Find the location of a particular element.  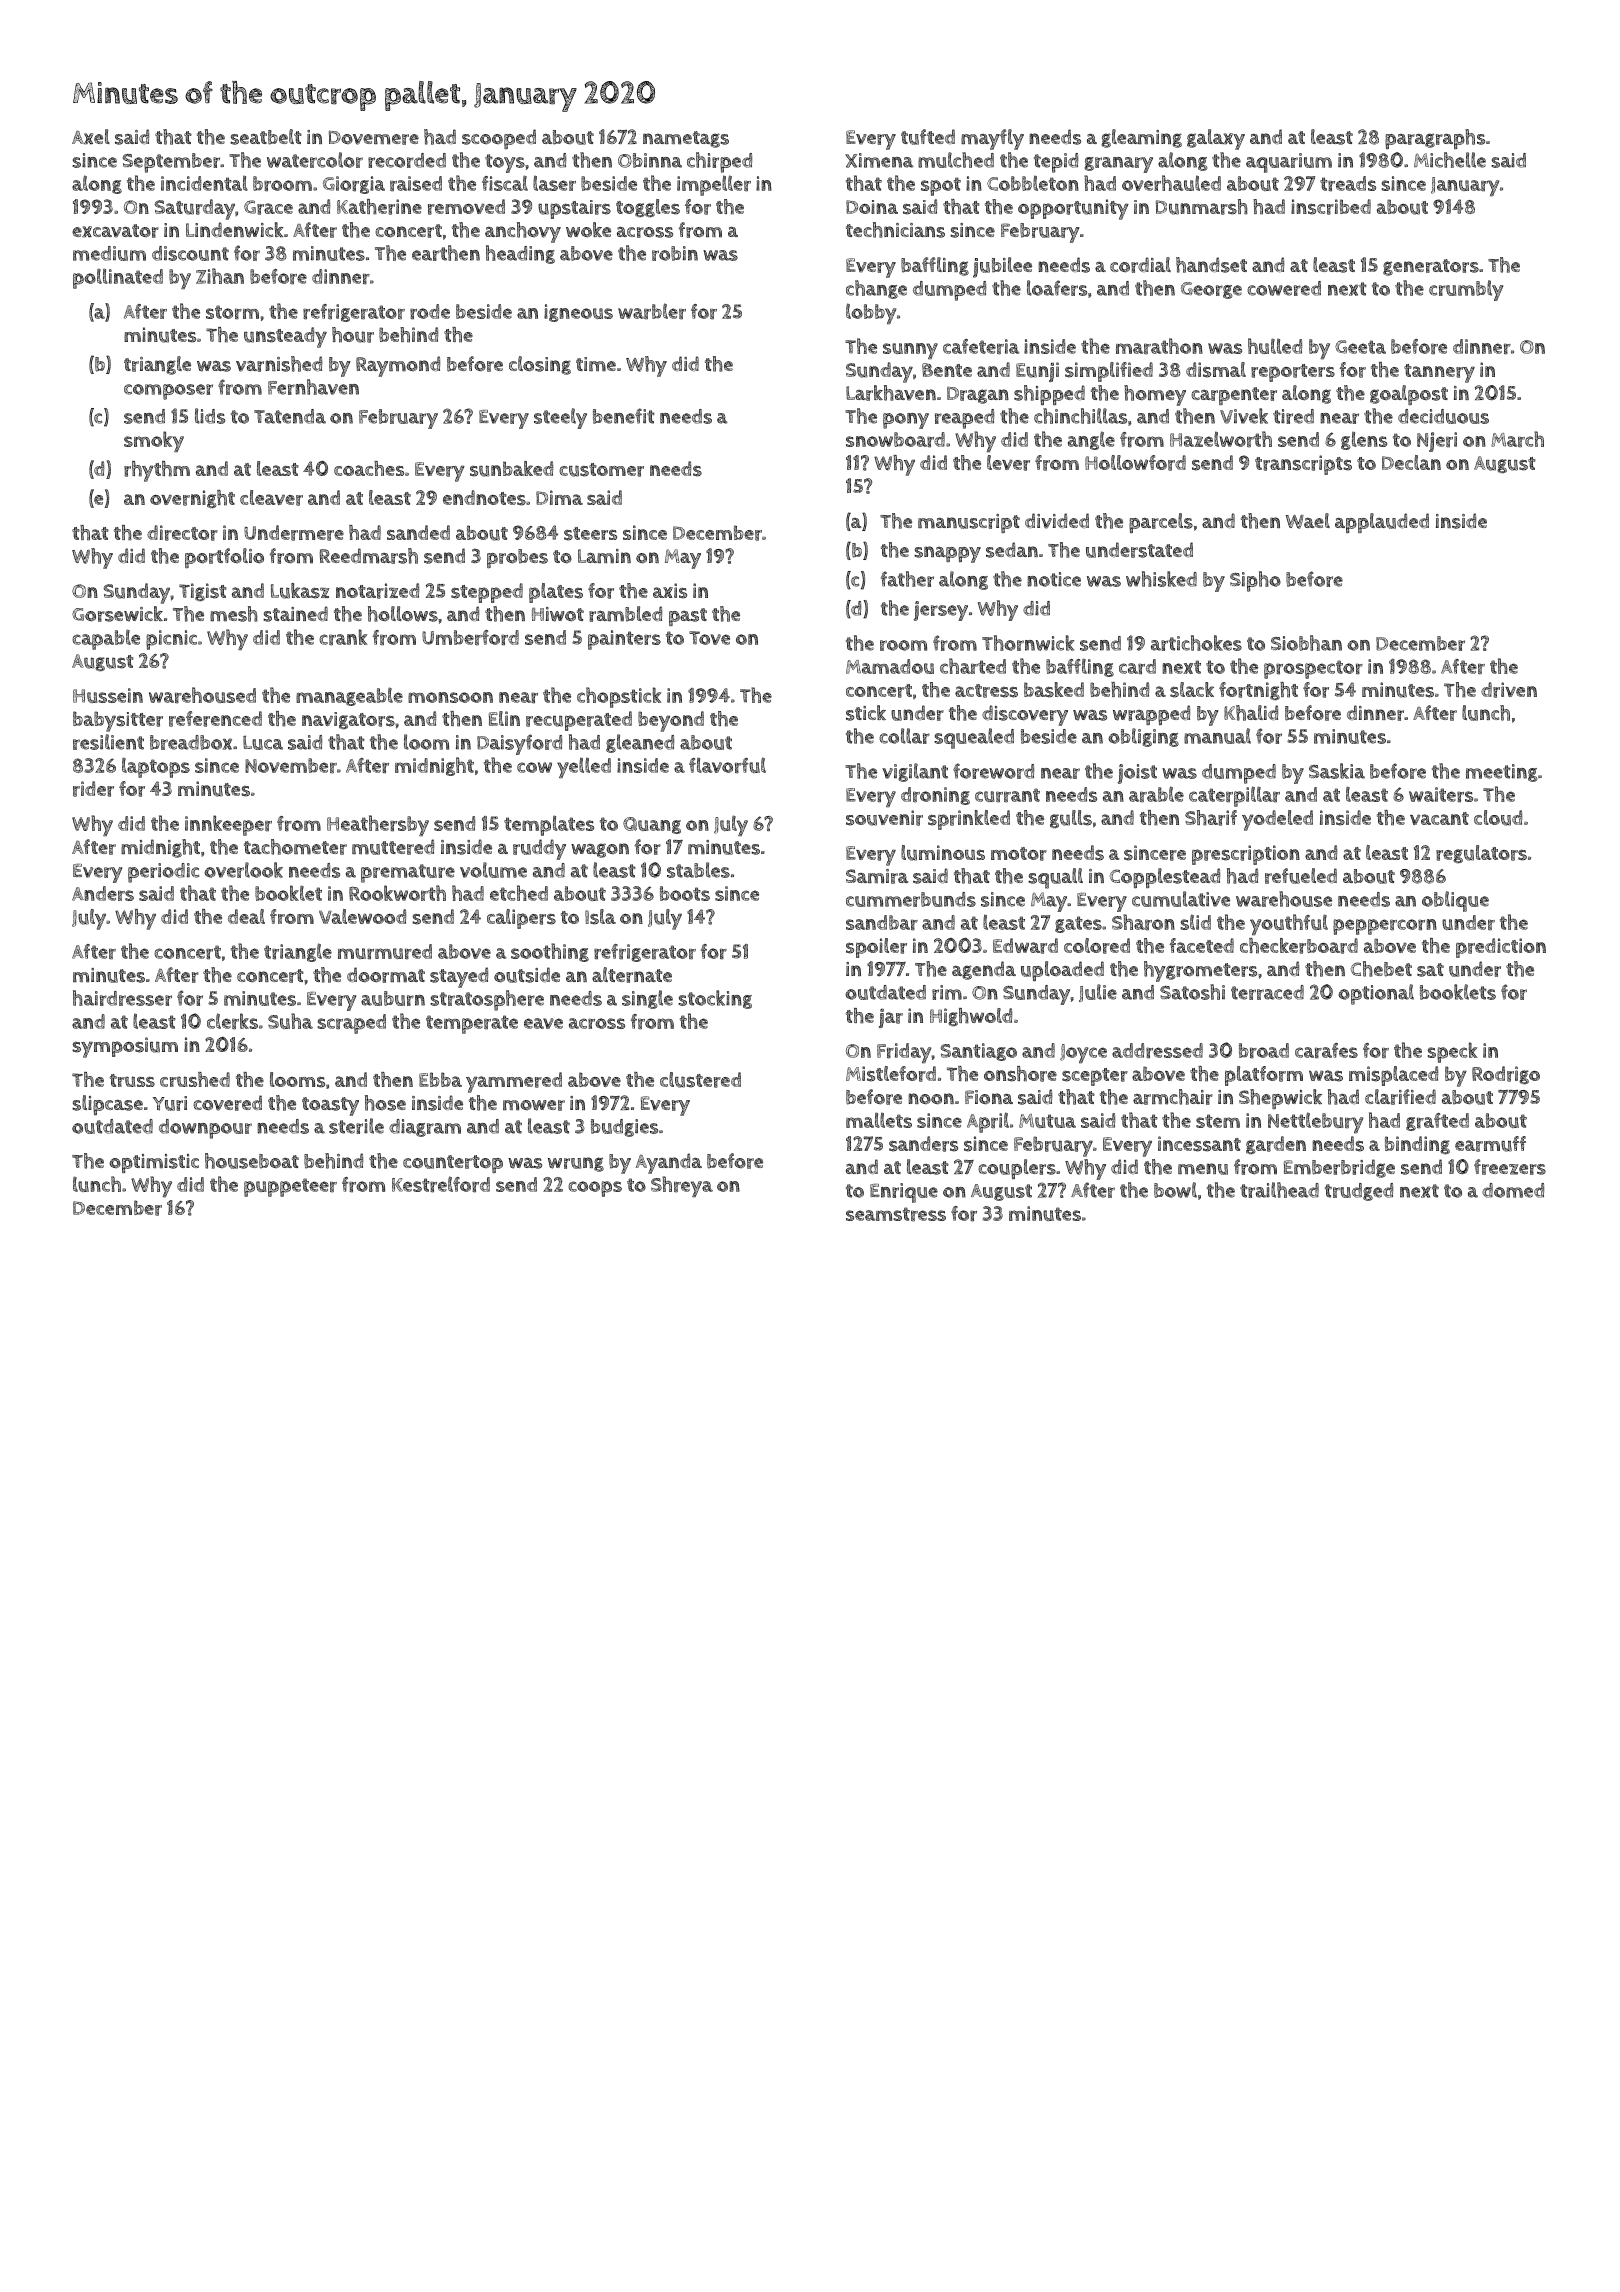

generators is located at coordinates (1431, 267).
